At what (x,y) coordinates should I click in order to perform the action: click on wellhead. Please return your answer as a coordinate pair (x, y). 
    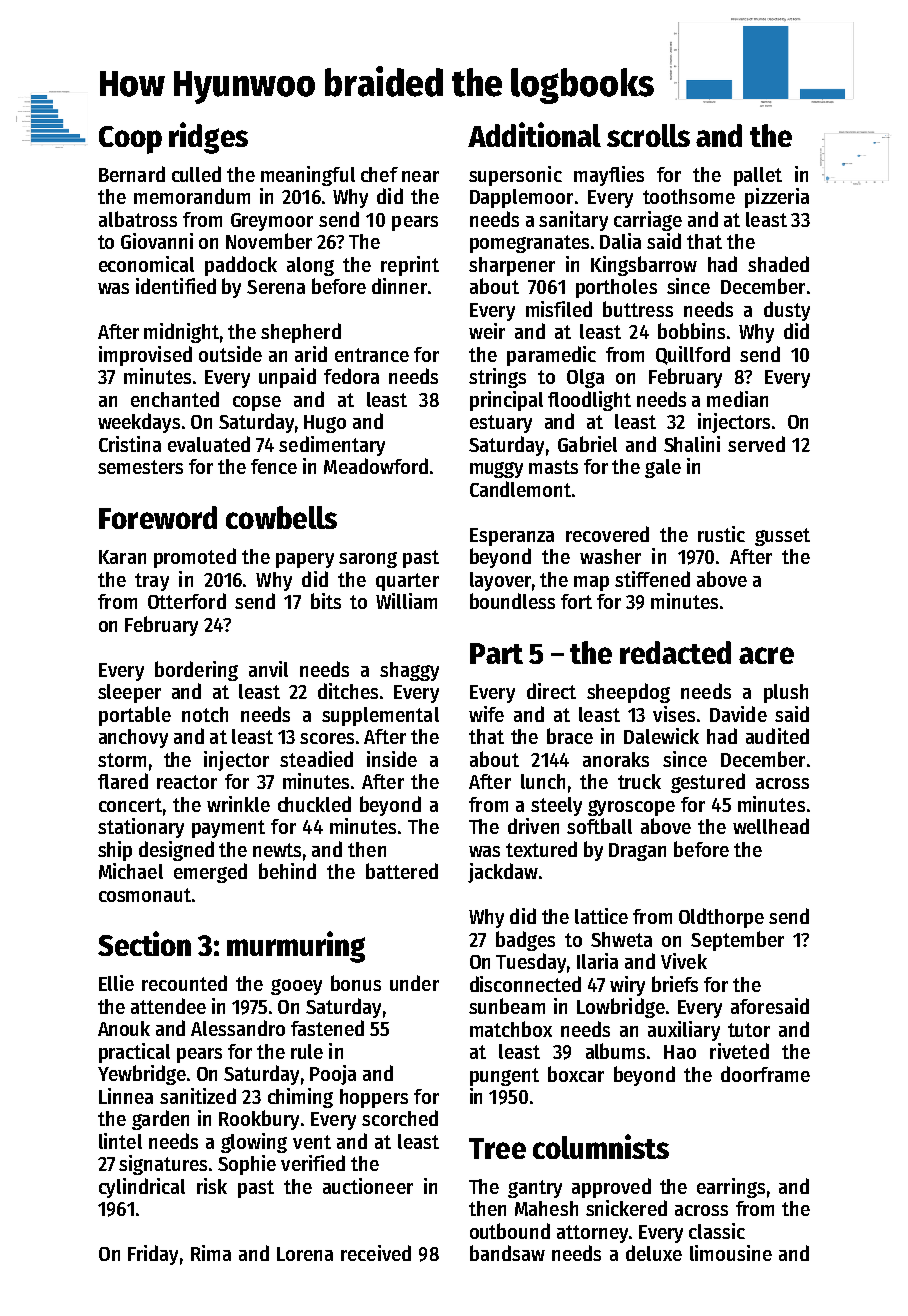
    Looking at the image, I should click on (771, 826).
